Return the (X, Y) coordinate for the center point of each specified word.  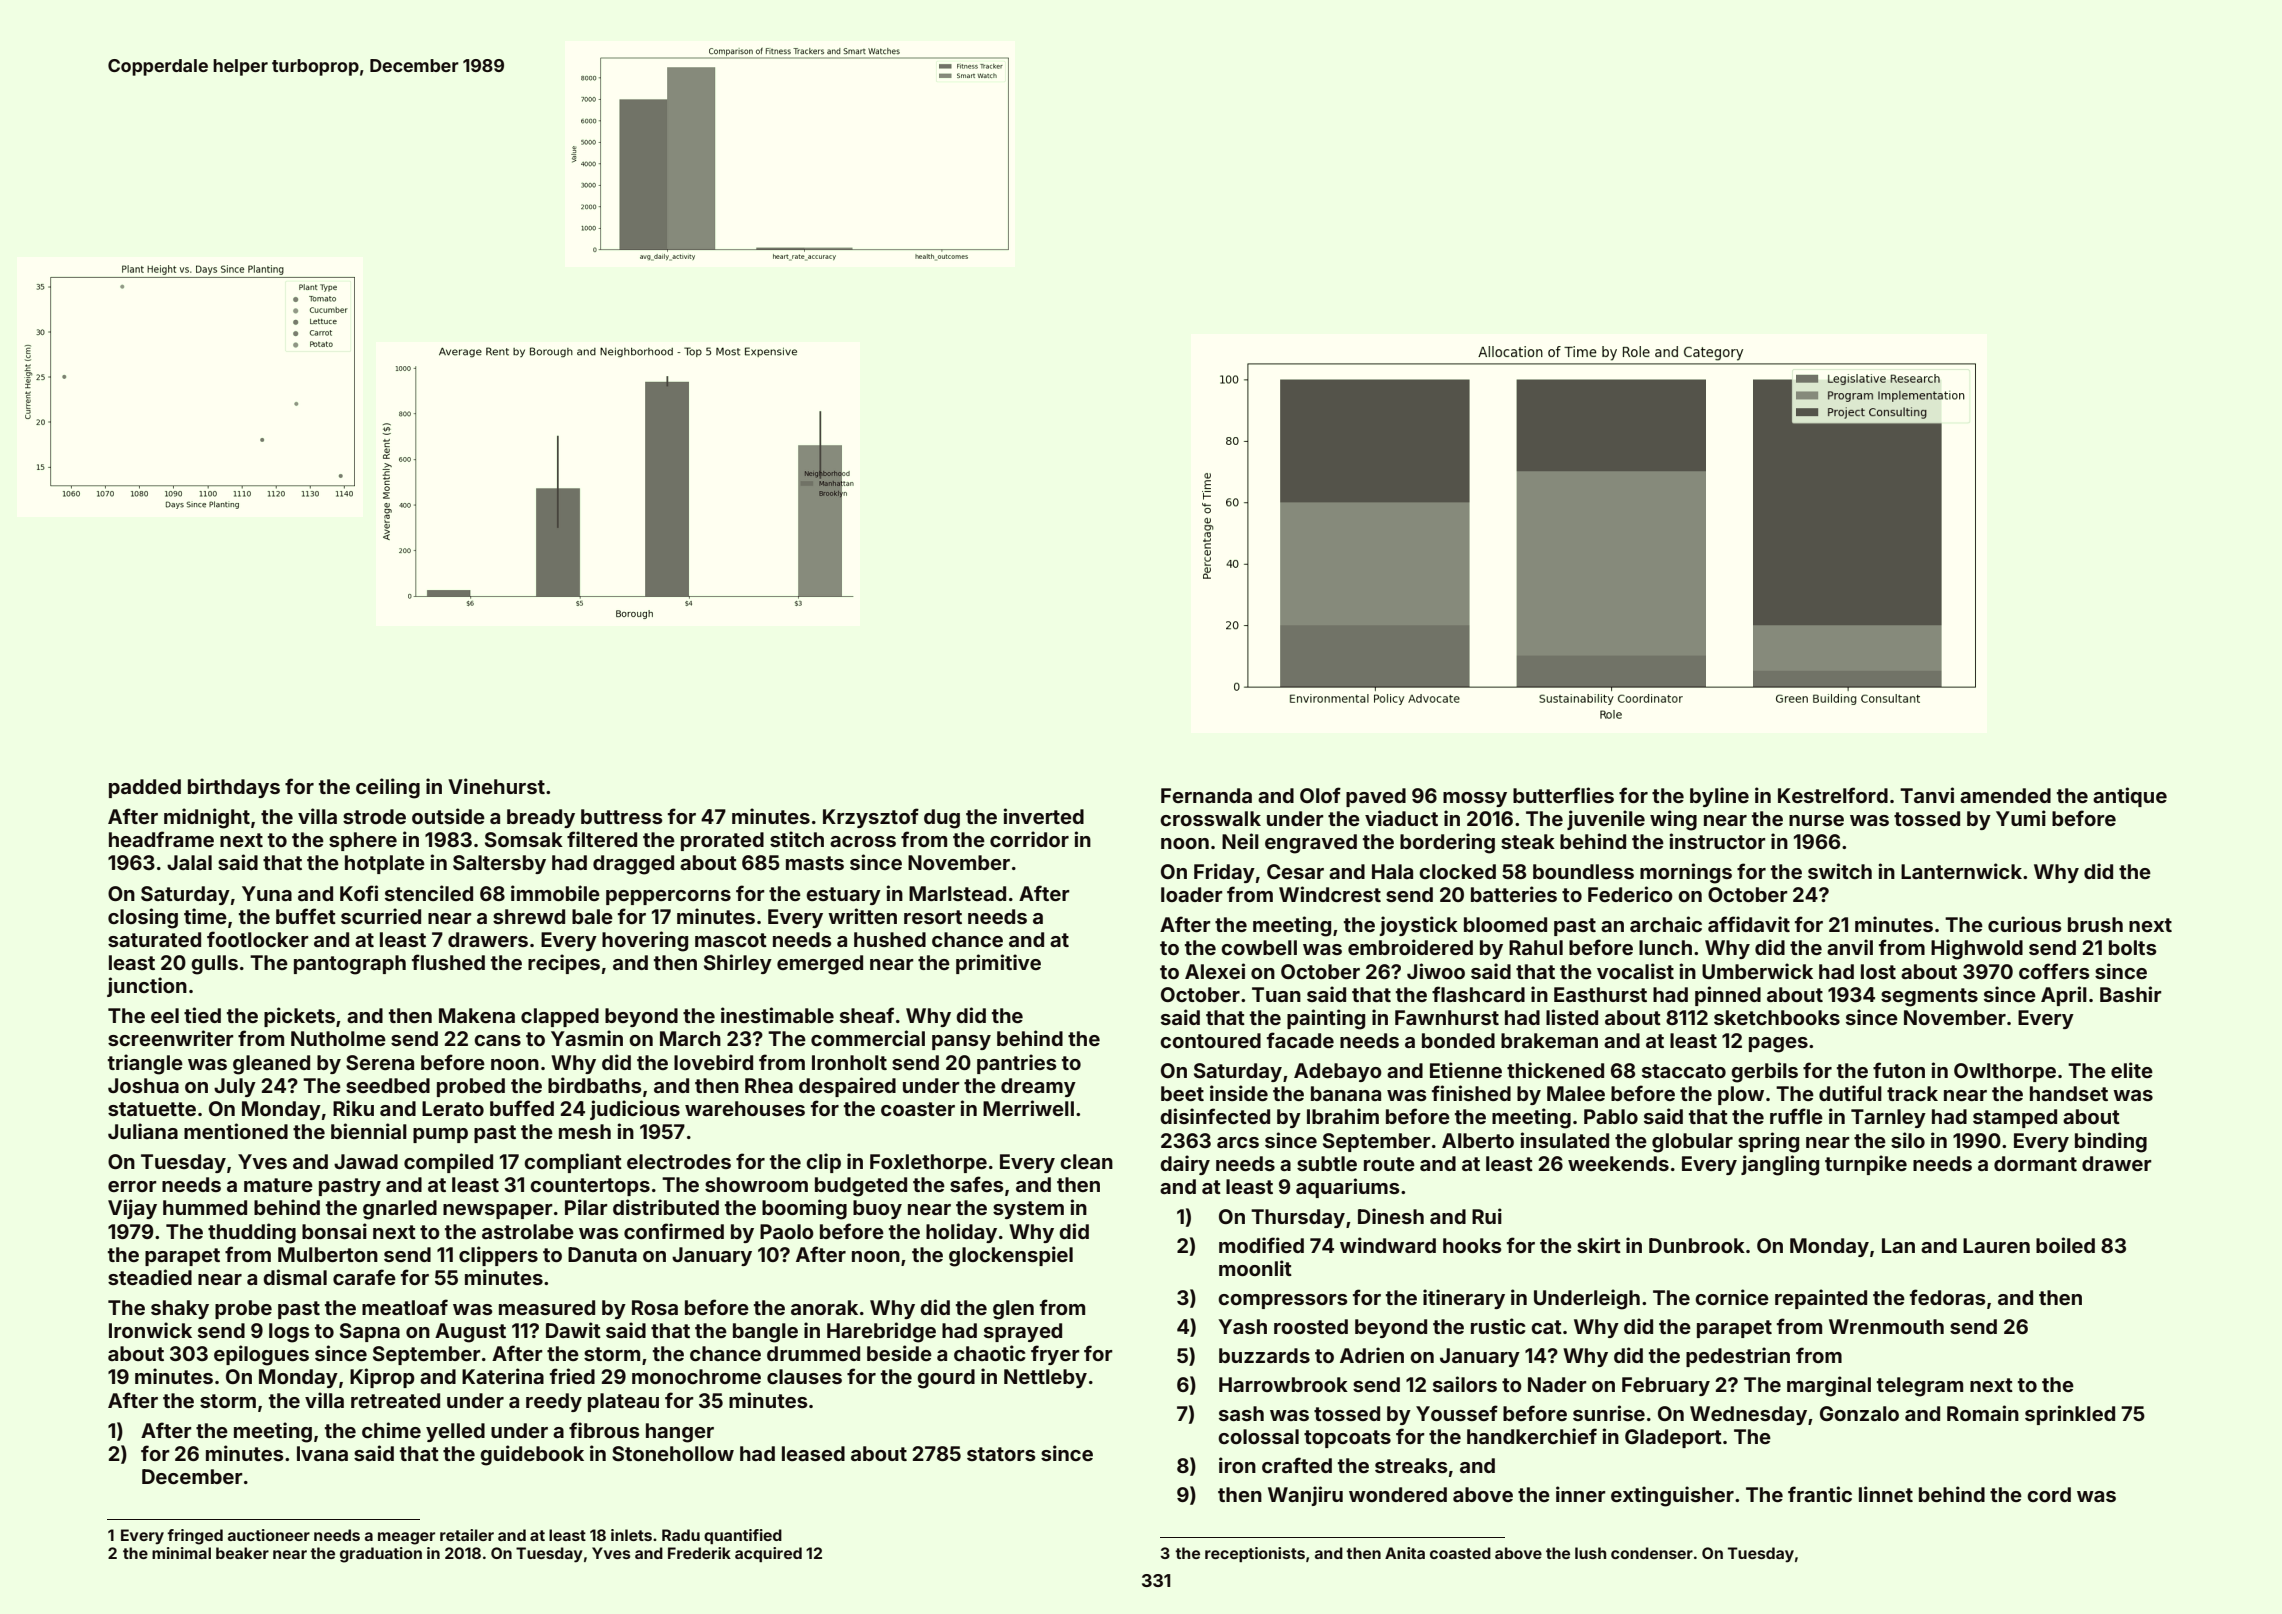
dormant (2035, 1163)
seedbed (388, 1085)
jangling (1780, 1165)
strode (374, 816)
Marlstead (957, 893)
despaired (847, 1087)
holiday (961, 1233)
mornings (1686, 873)
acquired (768, 1554)
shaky (180, 1309)
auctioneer (269, 1535)
